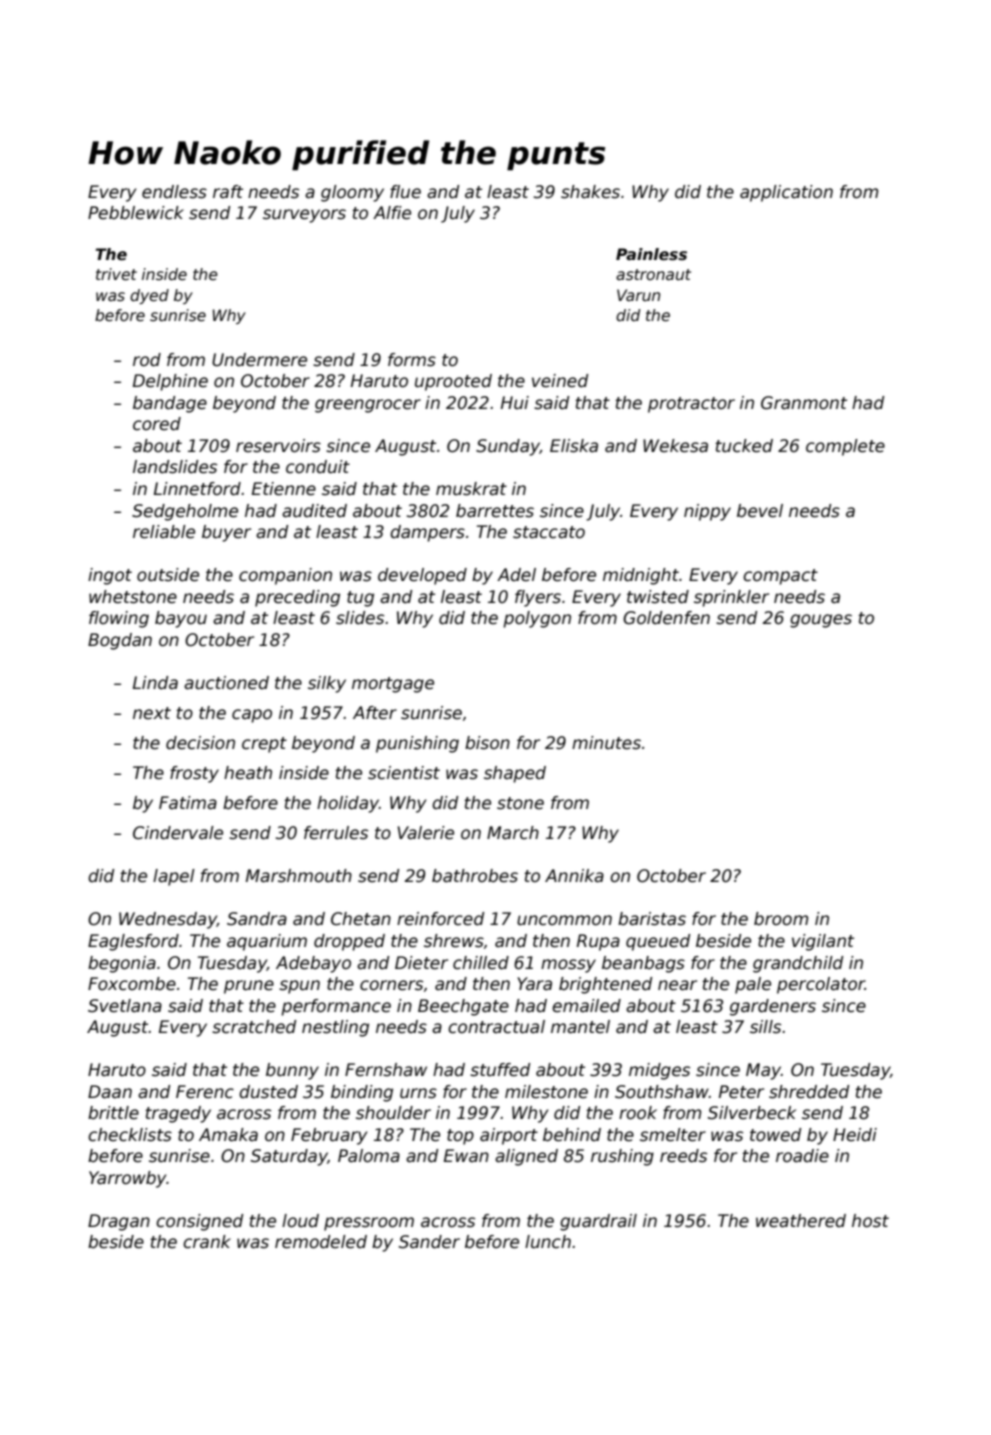  What do you see at coordinates (297, 598) in the screenshot?
I see `preceding` at bounding box center [297, 598].
